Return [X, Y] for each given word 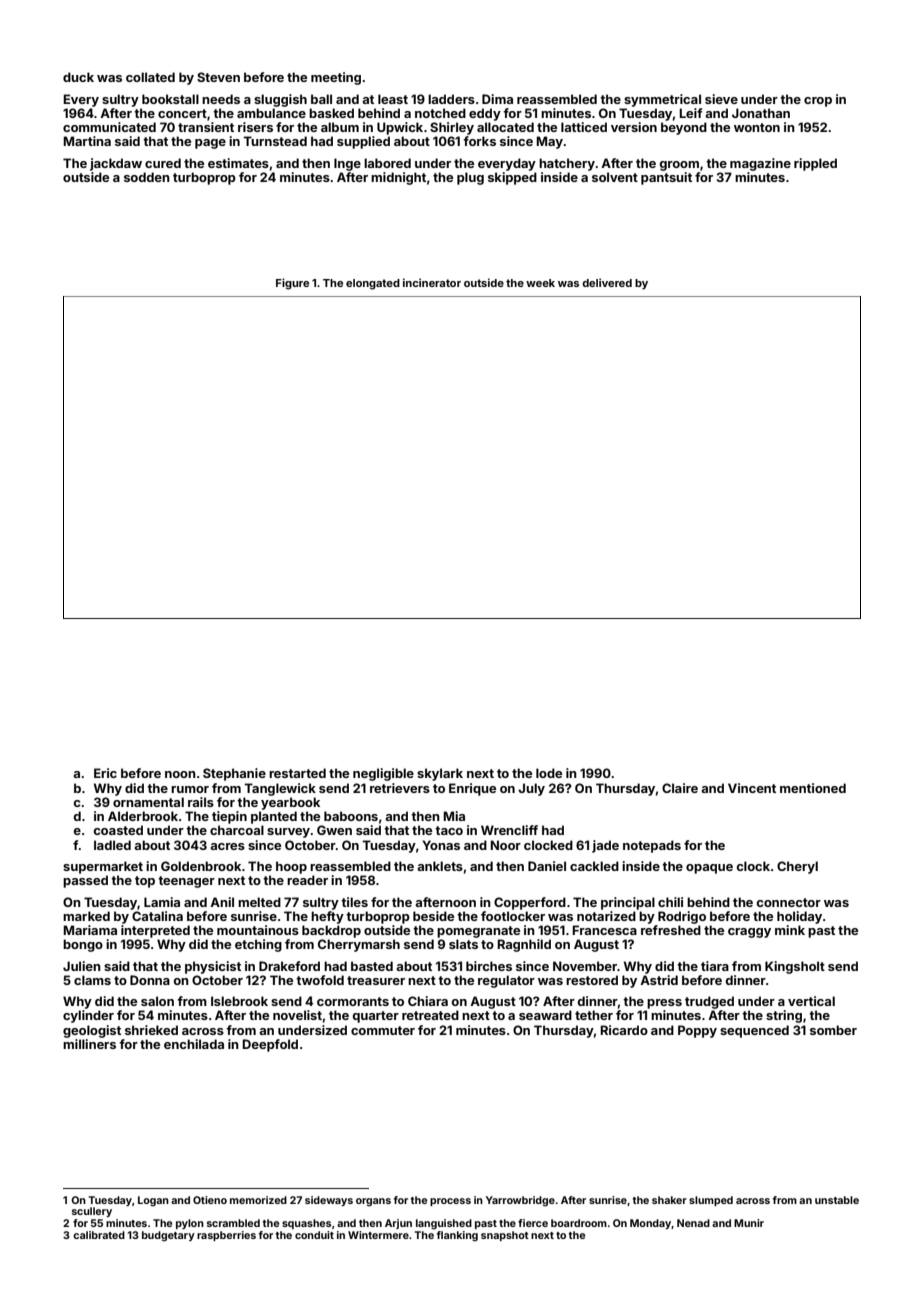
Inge [347, 164]
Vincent [752, 788]
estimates [238, 163]
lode [549, 773]
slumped [711, 1201]
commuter [383, 1030]
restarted [297, 773]
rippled [815, 164]
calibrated [99, 1235]
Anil [222, 902]
